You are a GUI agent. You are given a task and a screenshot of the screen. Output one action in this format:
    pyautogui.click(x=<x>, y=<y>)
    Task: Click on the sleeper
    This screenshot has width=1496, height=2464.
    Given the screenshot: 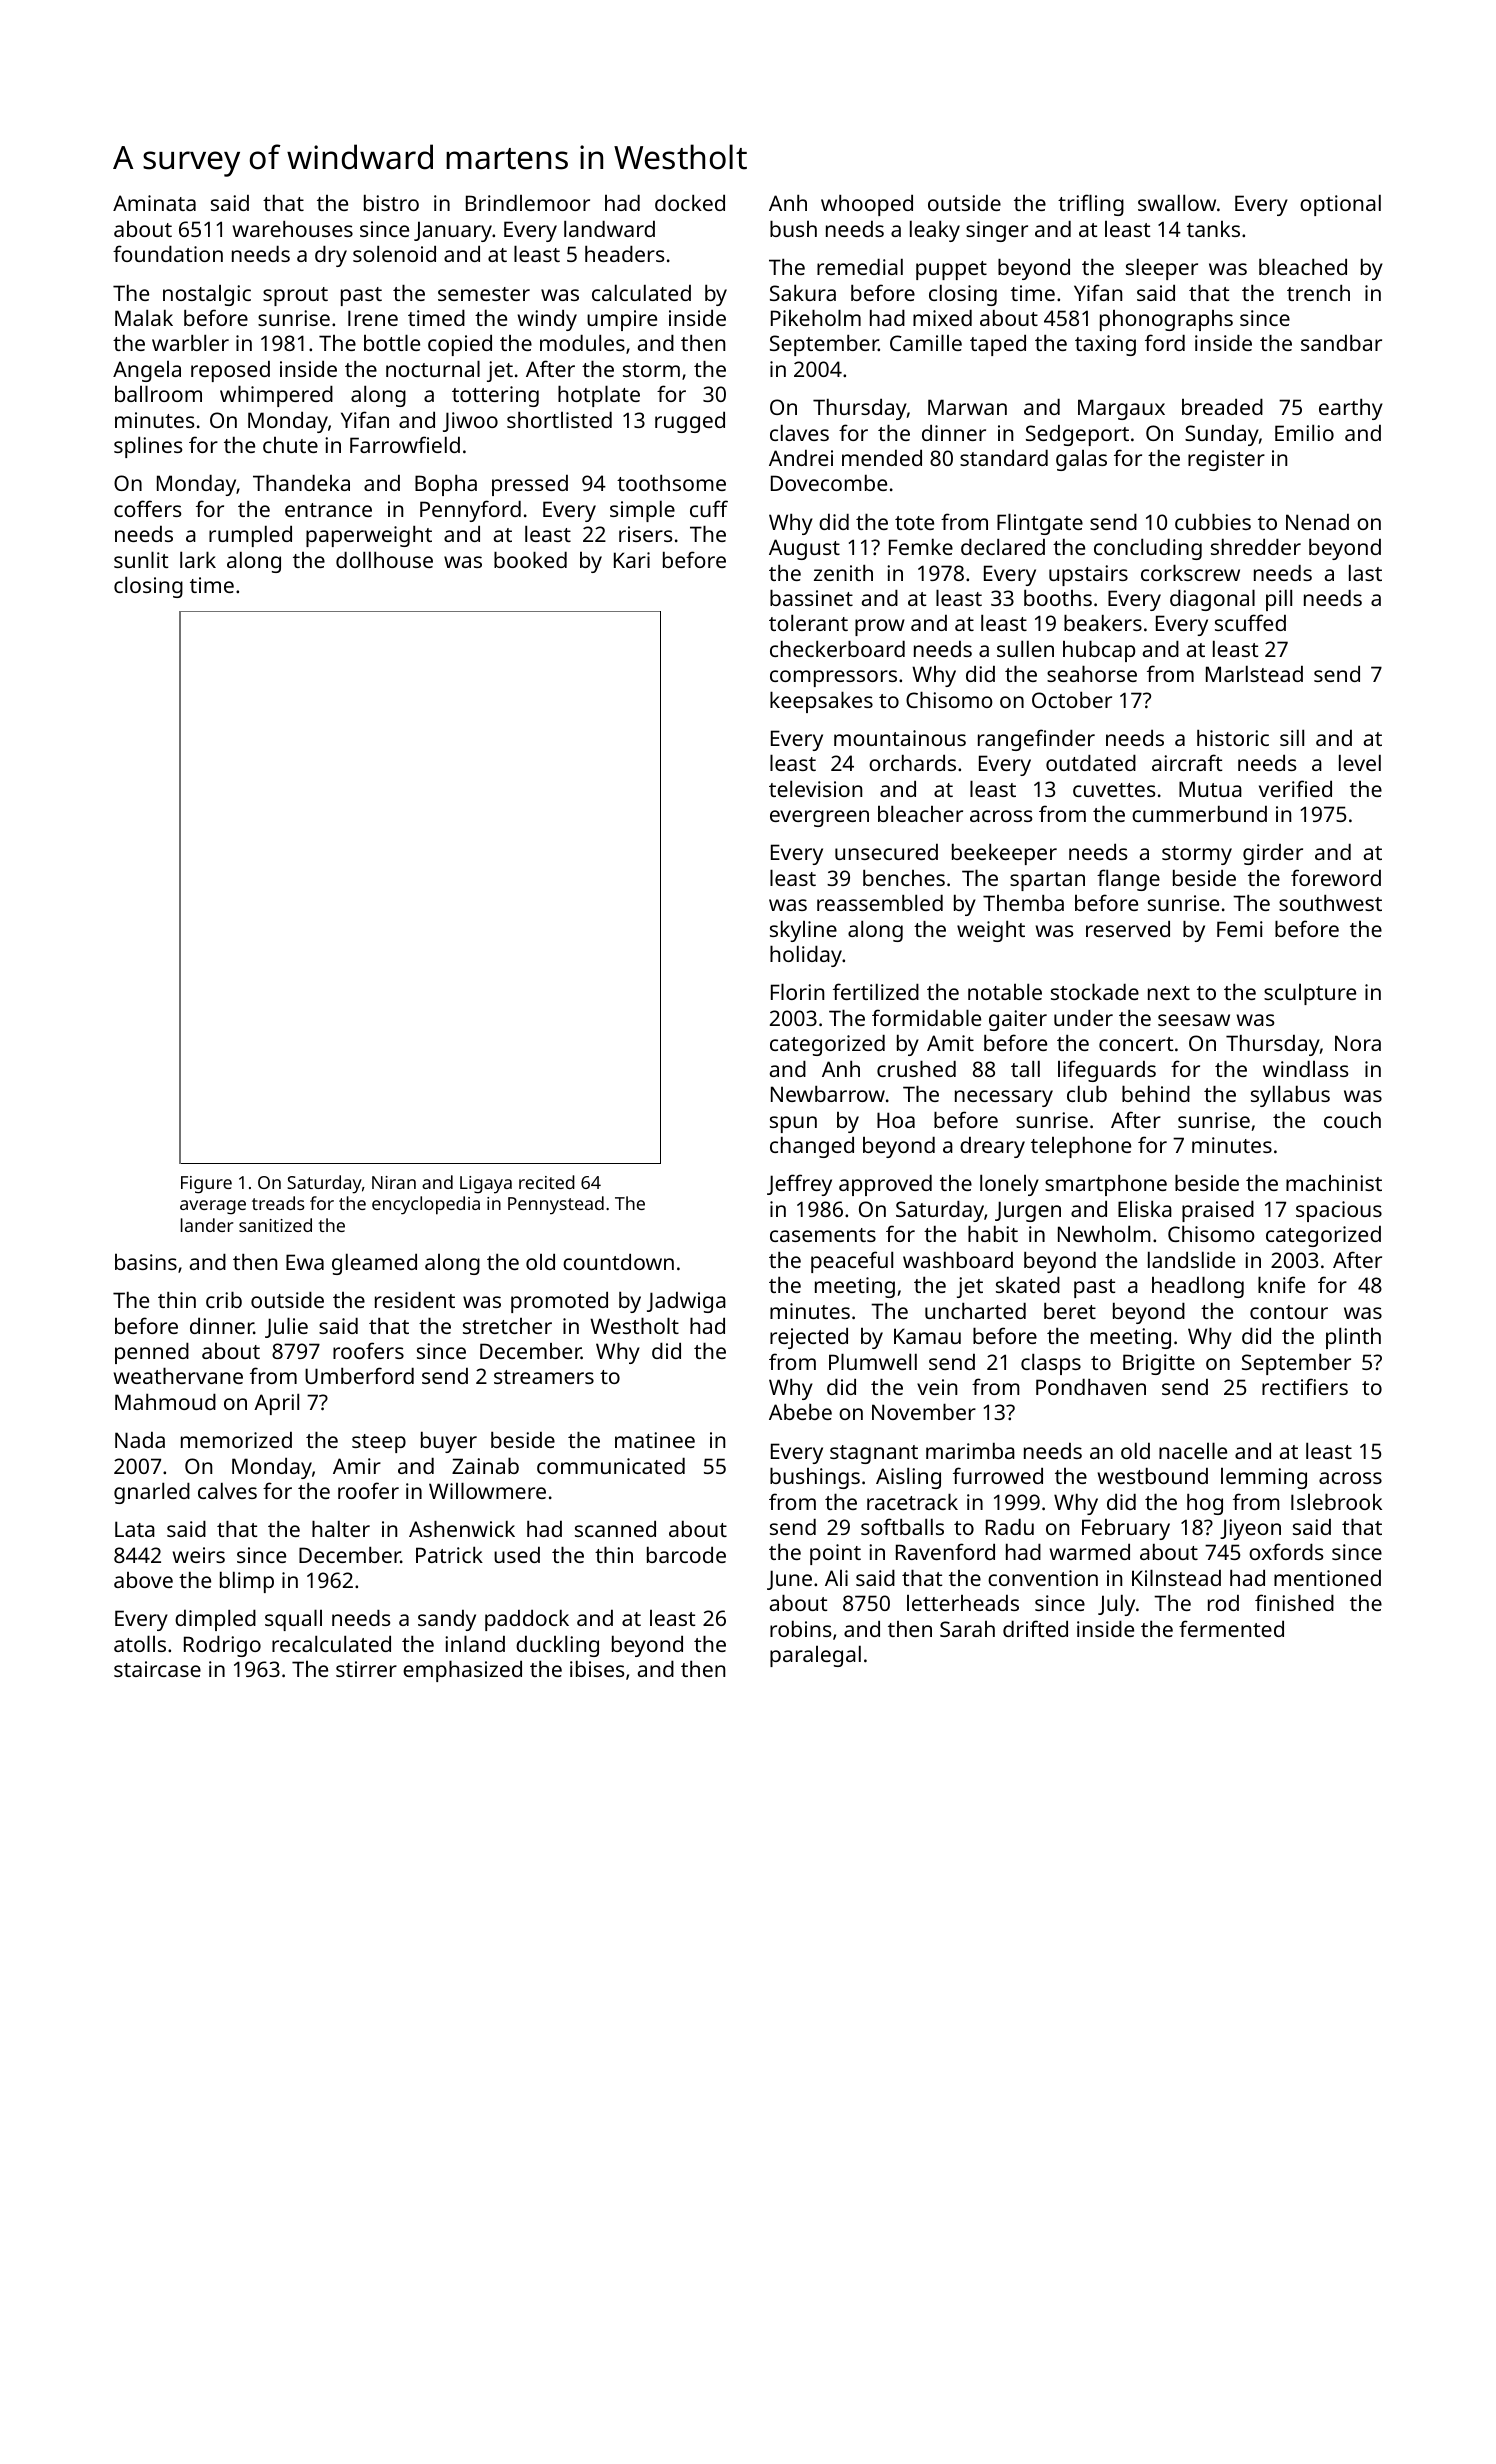 What is the action you would take?
    pyautogui.click(x=1162, y=269)
